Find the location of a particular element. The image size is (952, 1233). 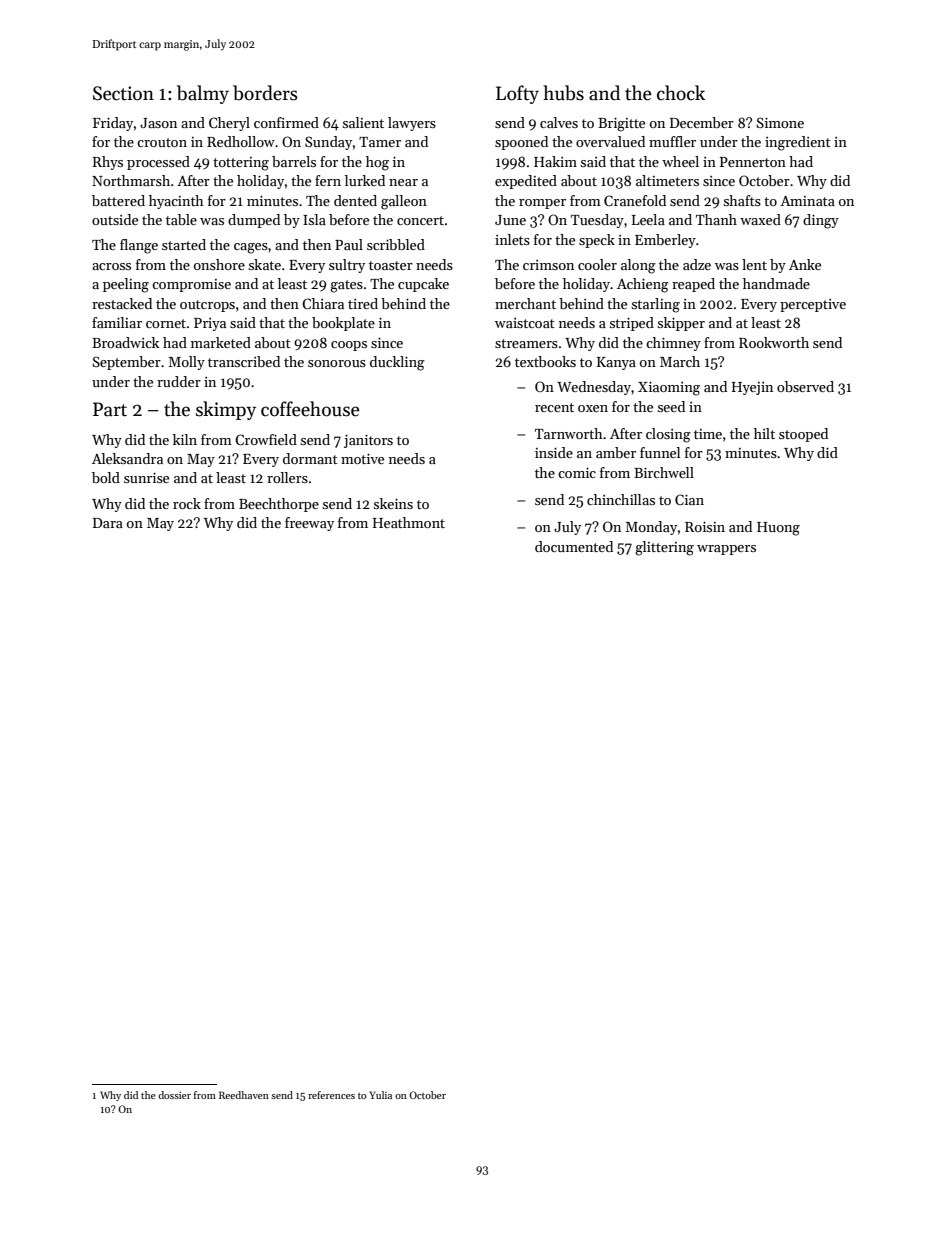

Yulia is located at coordinates (380, 1095).
